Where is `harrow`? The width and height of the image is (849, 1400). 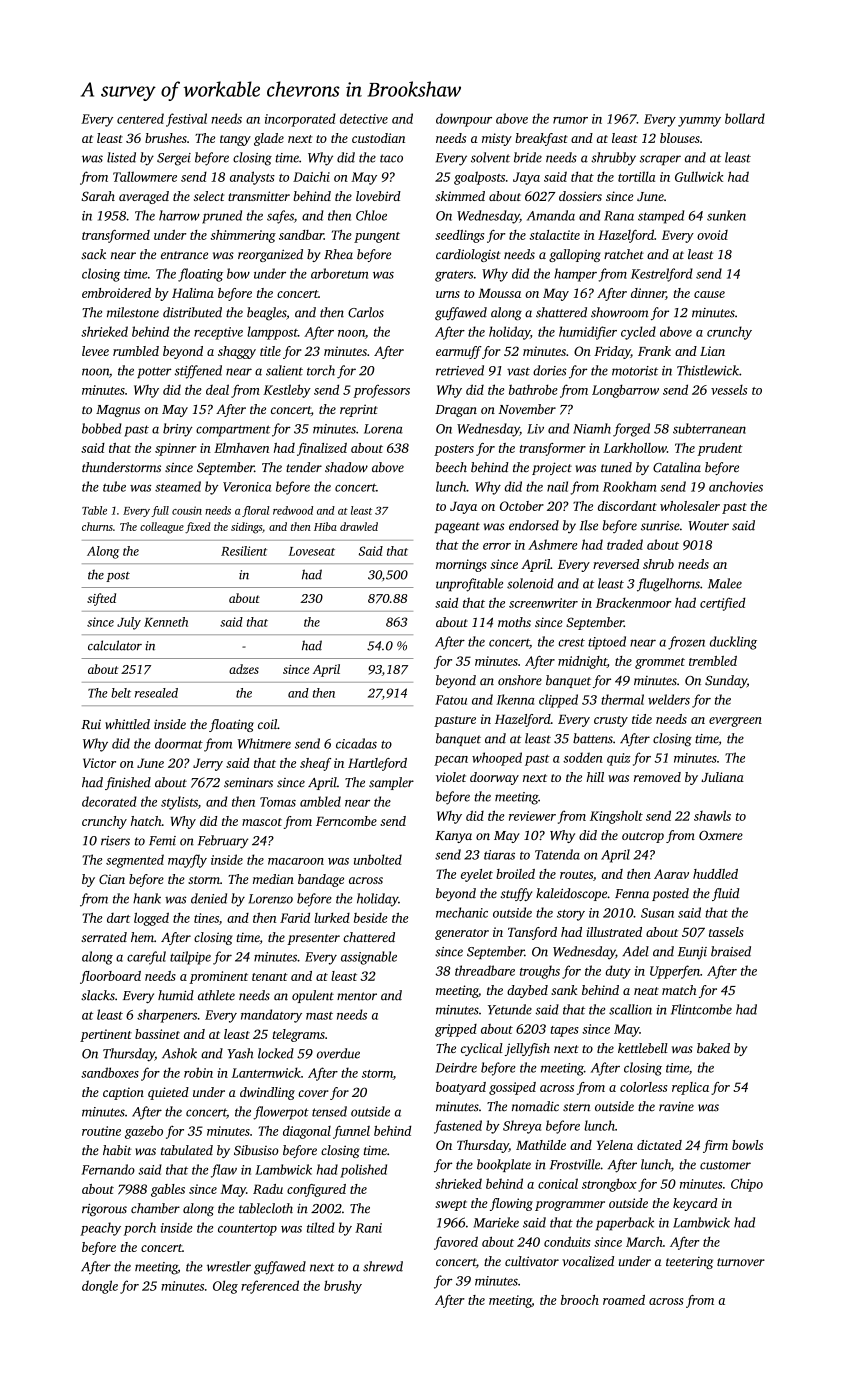
harrow is located at coordinates (179, 215).
